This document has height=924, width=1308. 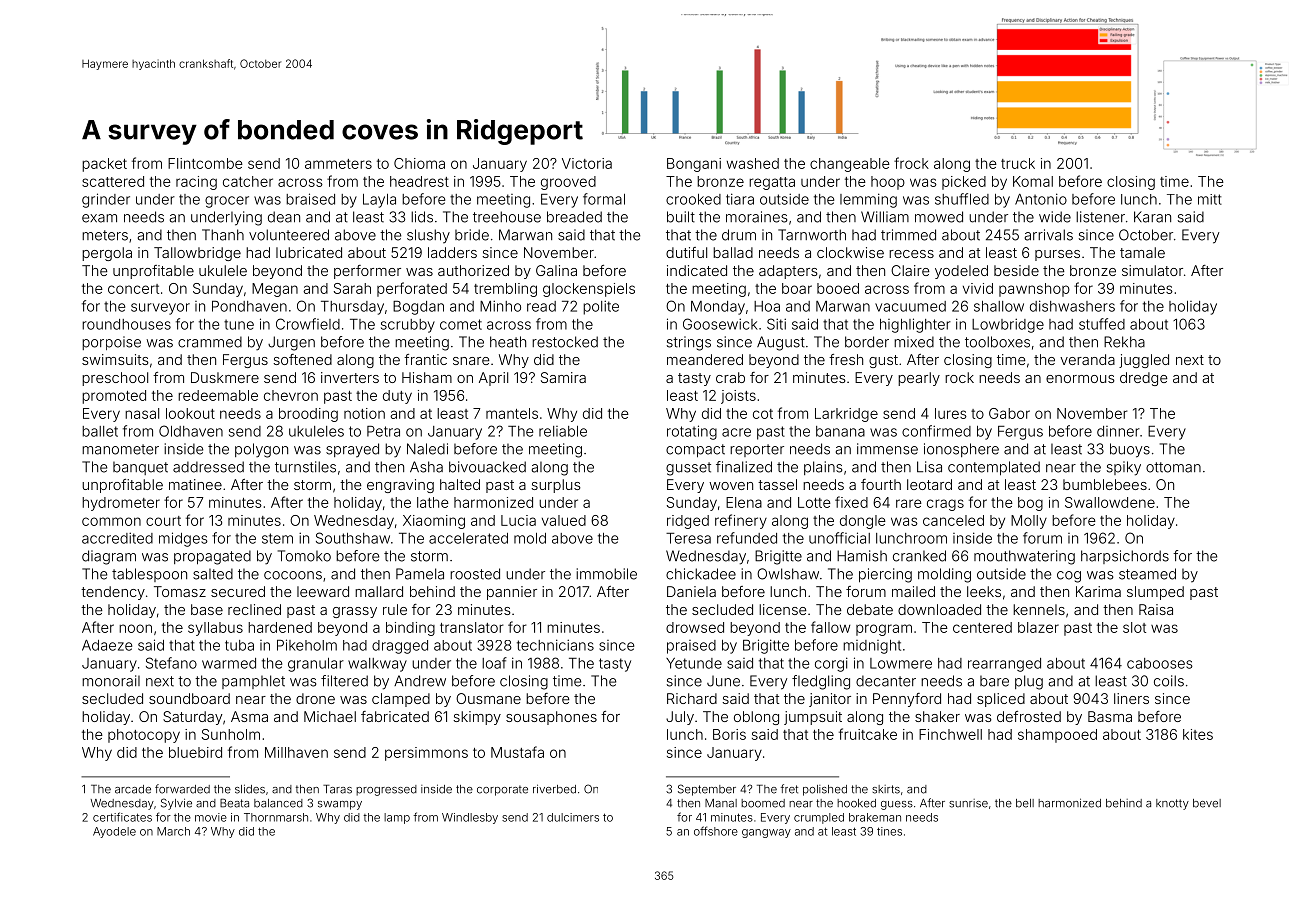 What do you see at coordinates (907, 700) in the document?
I see `Pennyford` at bounding box center [907, 700].
